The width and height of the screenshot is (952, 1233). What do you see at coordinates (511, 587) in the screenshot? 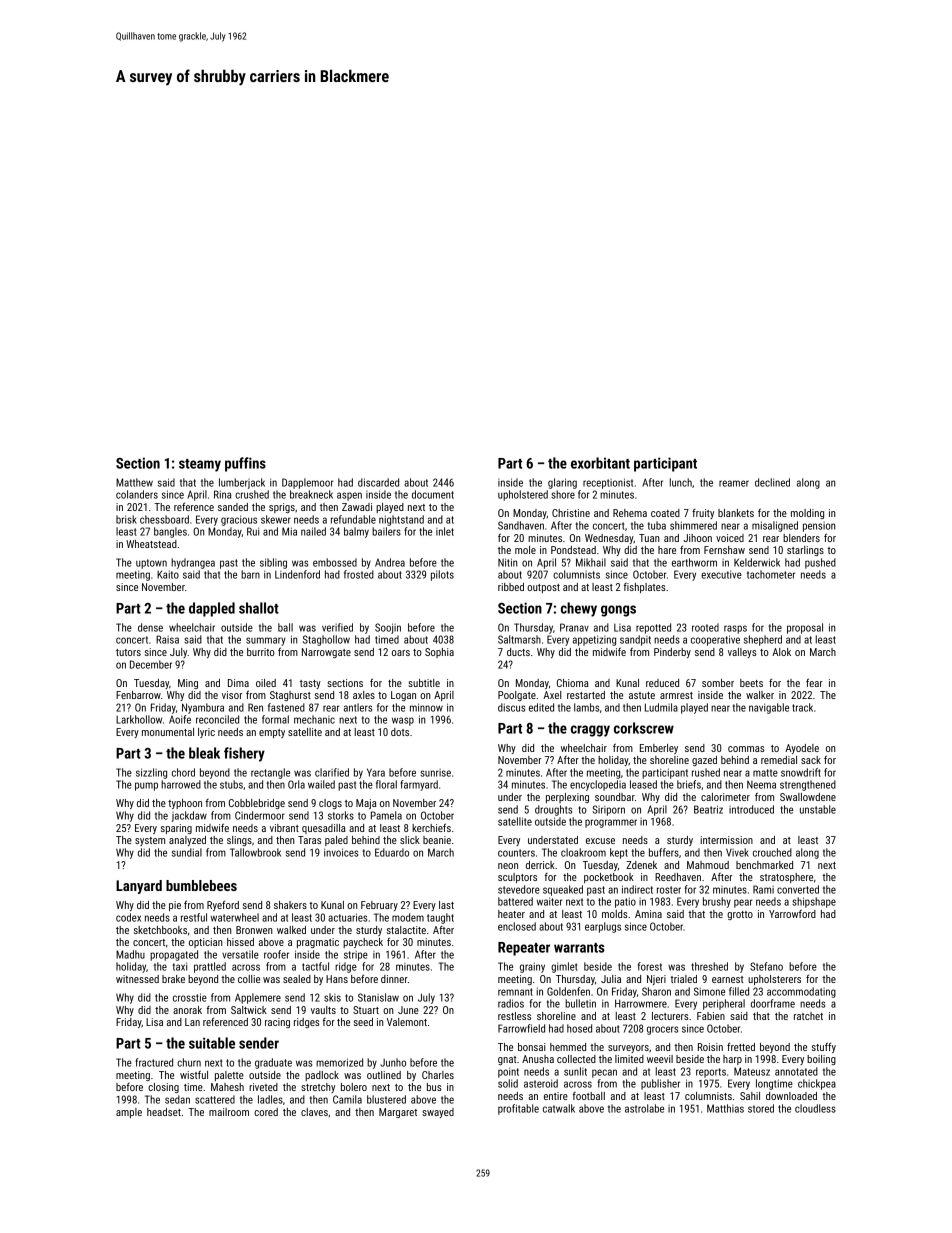
I see `ribbed` at bounding box center [511, 587].
